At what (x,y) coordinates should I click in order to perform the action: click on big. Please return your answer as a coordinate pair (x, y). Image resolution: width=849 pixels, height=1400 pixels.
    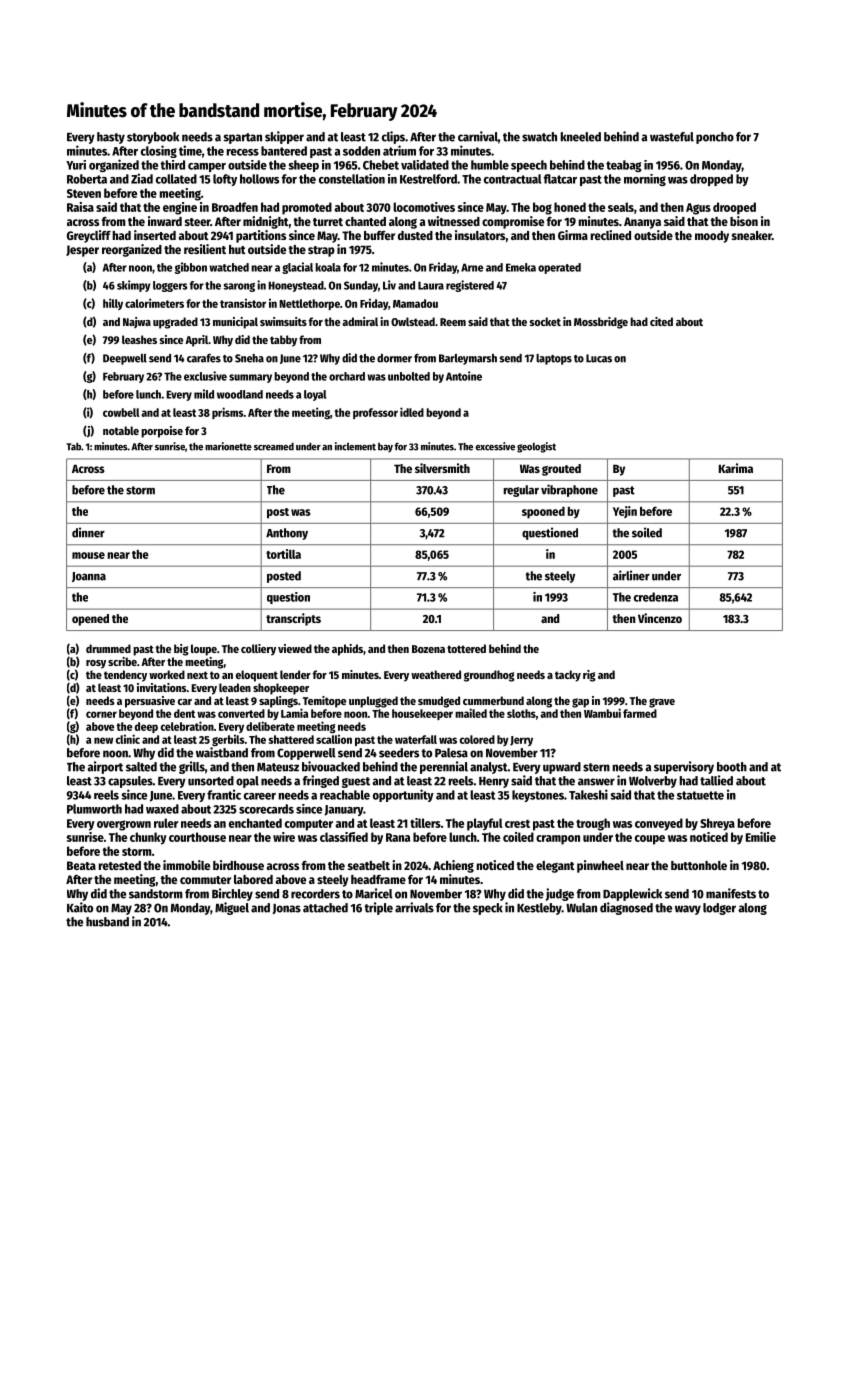
    Looking at the image, I should click on (181, 650).
